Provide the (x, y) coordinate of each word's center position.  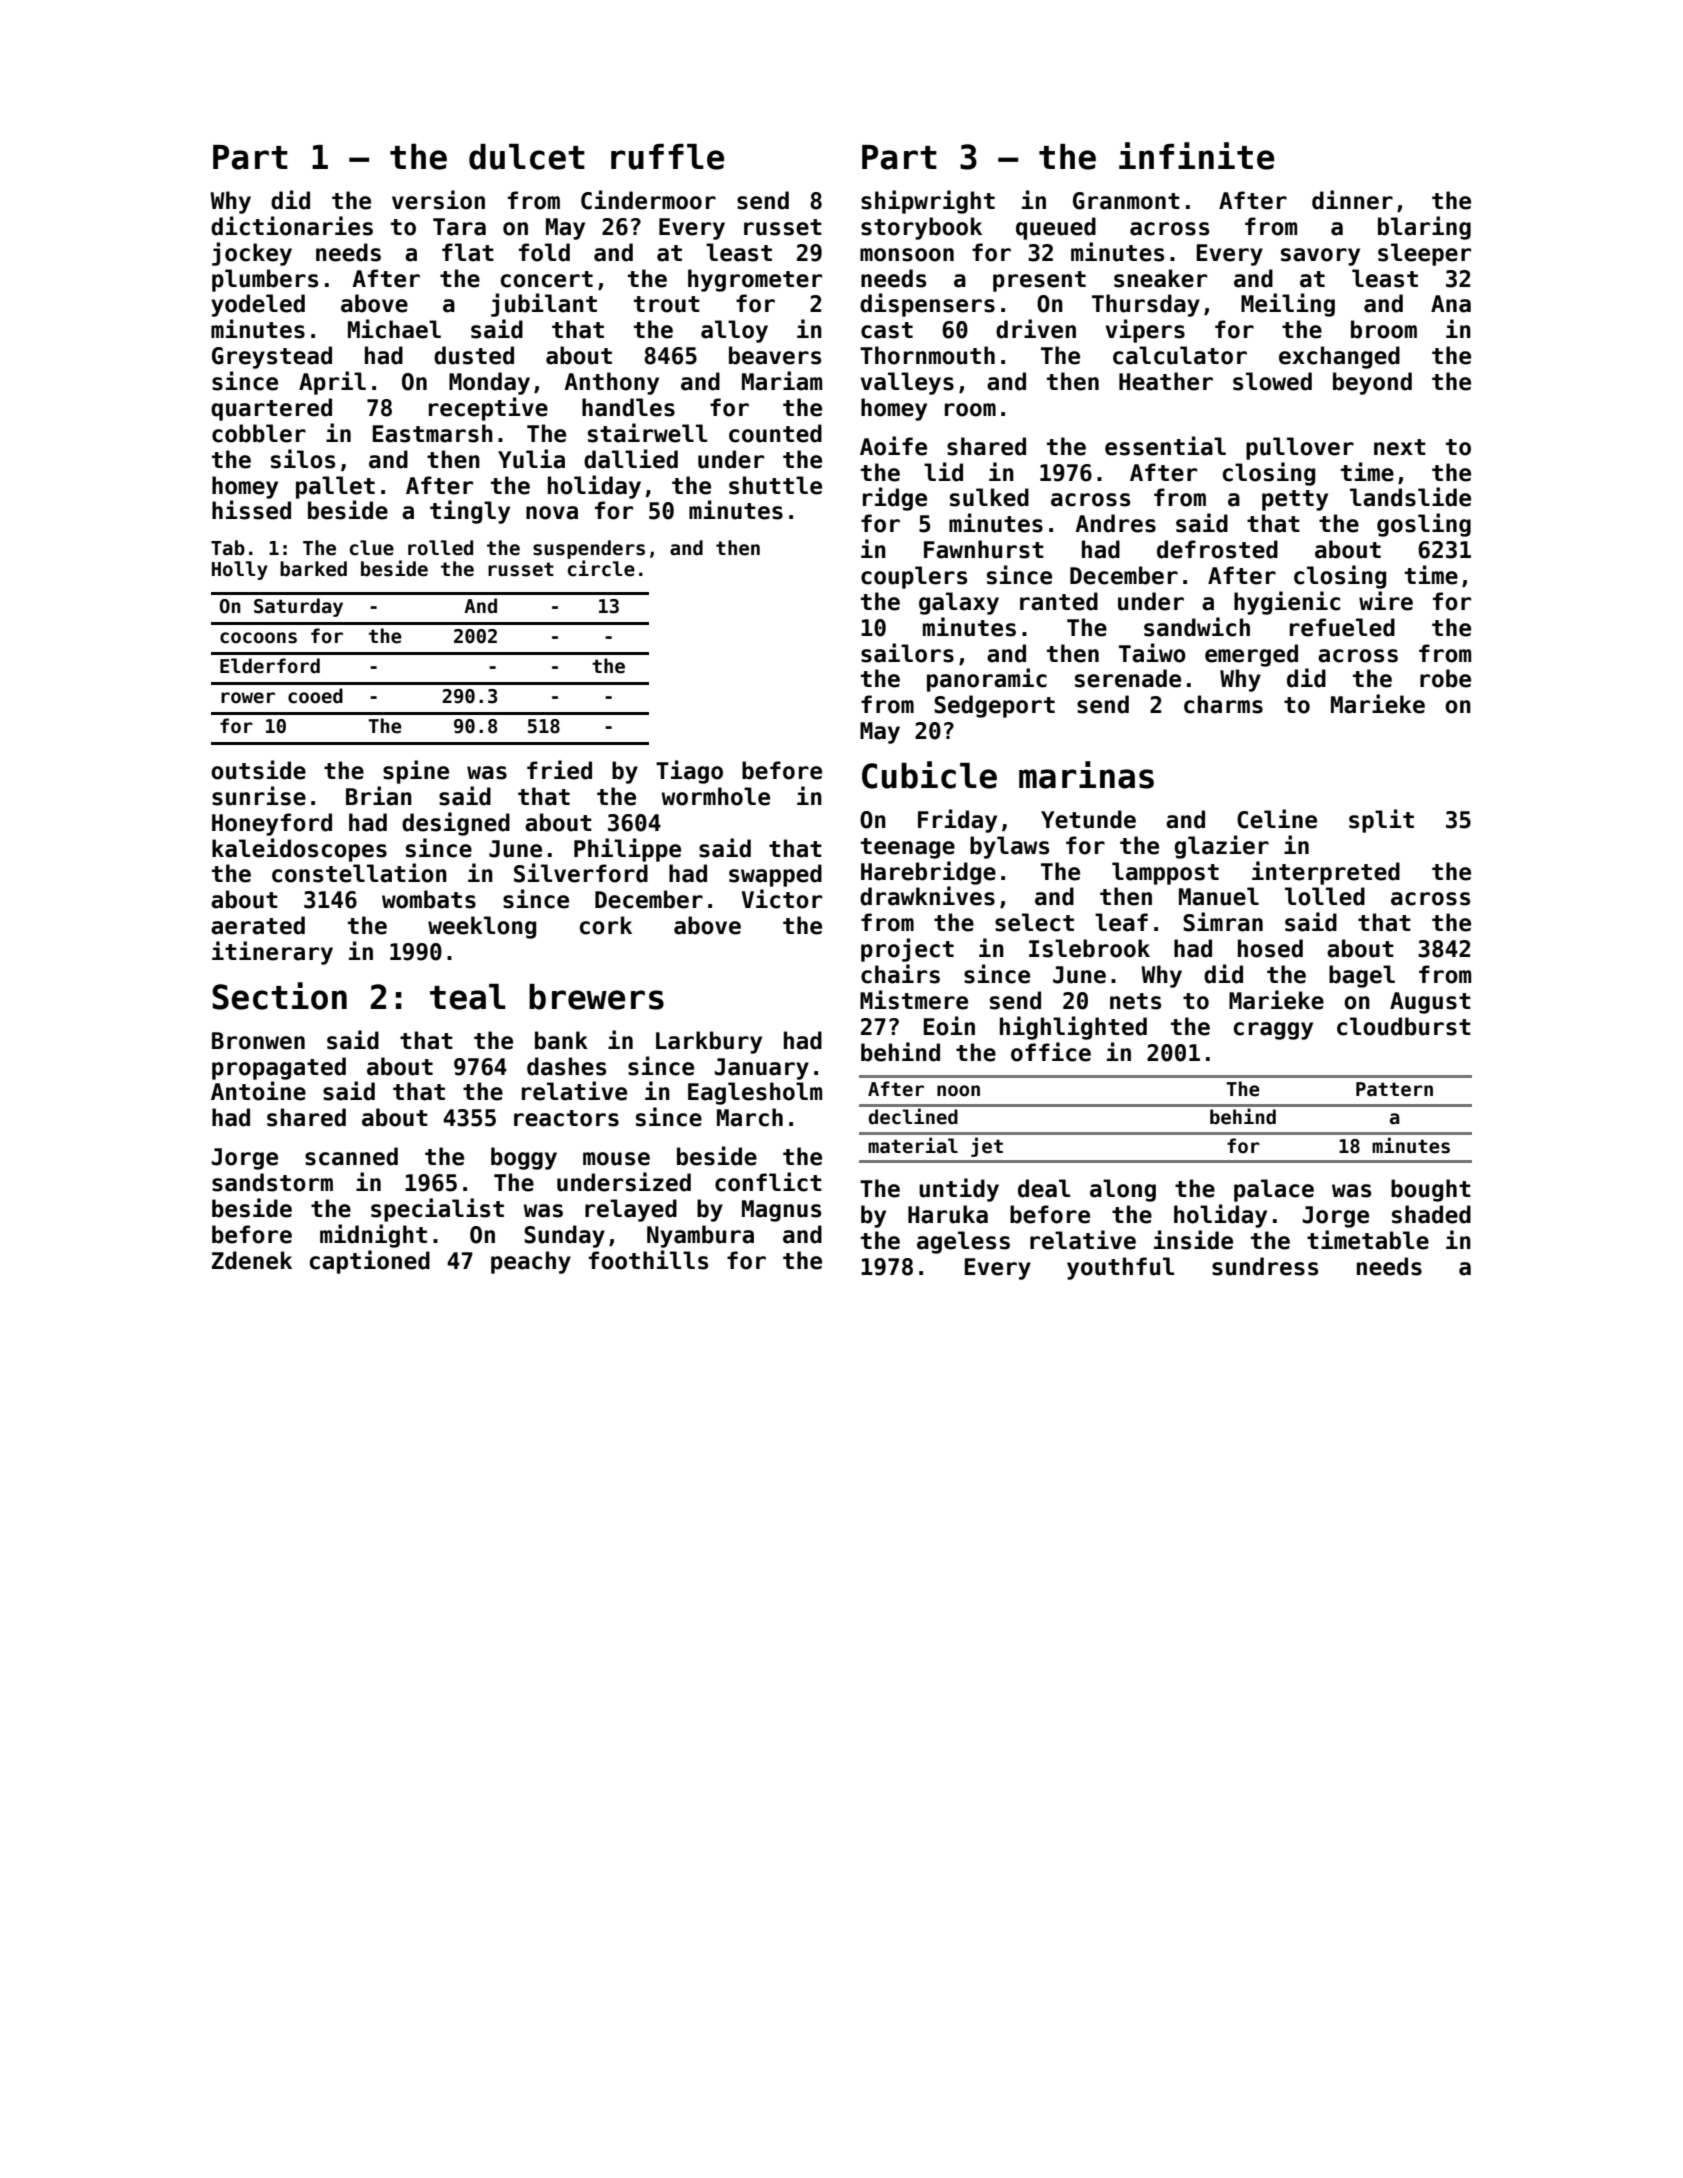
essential (1165, 446)
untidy (959, 1190)
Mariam (782, 381)
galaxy (959, 603)
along (1123, 1190)
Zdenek (252, 1260)
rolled (440, 548)
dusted (474, 355)
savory (1320, 257)
